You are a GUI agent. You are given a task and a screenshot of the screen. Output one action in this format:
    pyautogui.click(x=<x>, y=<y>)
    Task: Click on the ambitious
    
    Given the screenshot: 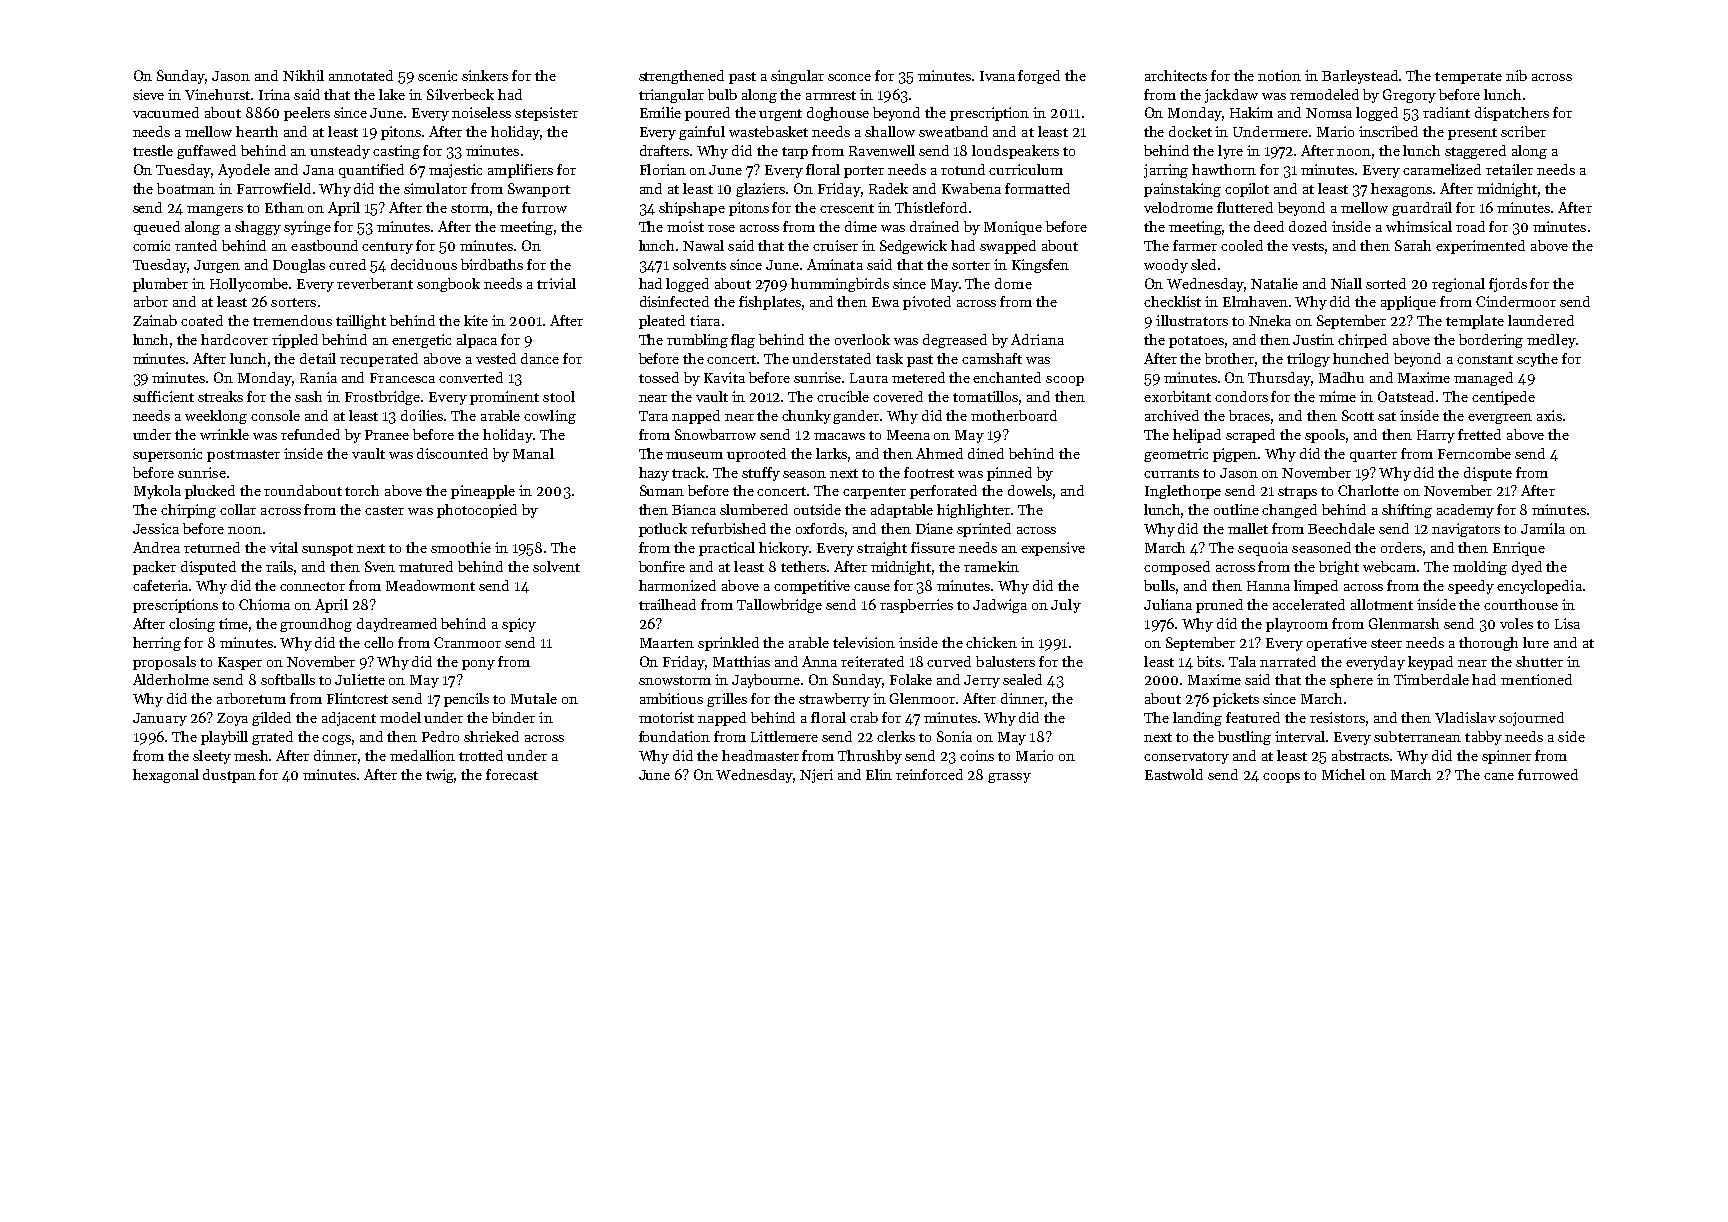 What is the action you would take?
    pyautogui.click(x=671, y=698)
